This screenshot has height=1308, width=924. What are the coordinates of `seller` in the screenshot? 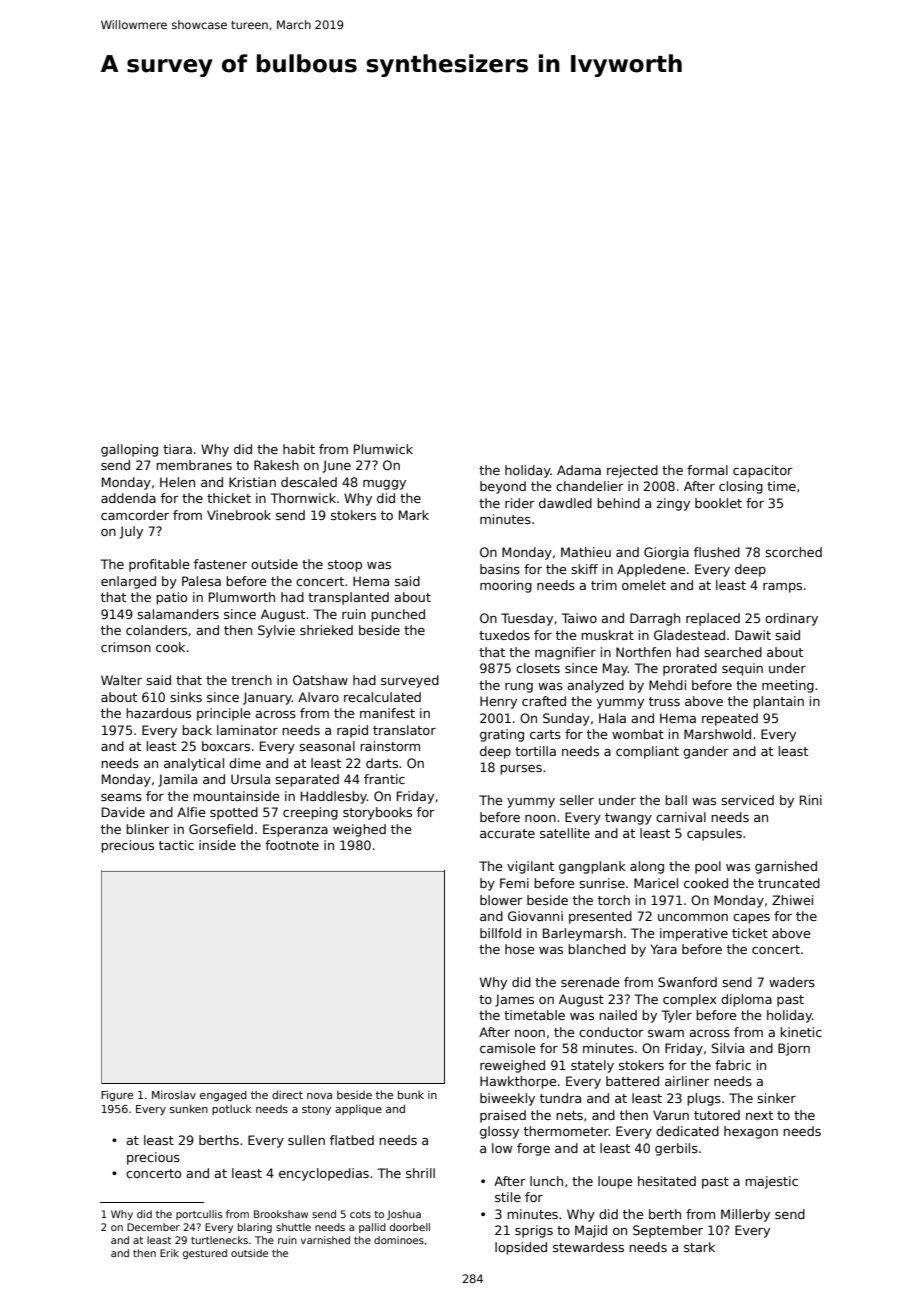 It's located at (577, 800).
